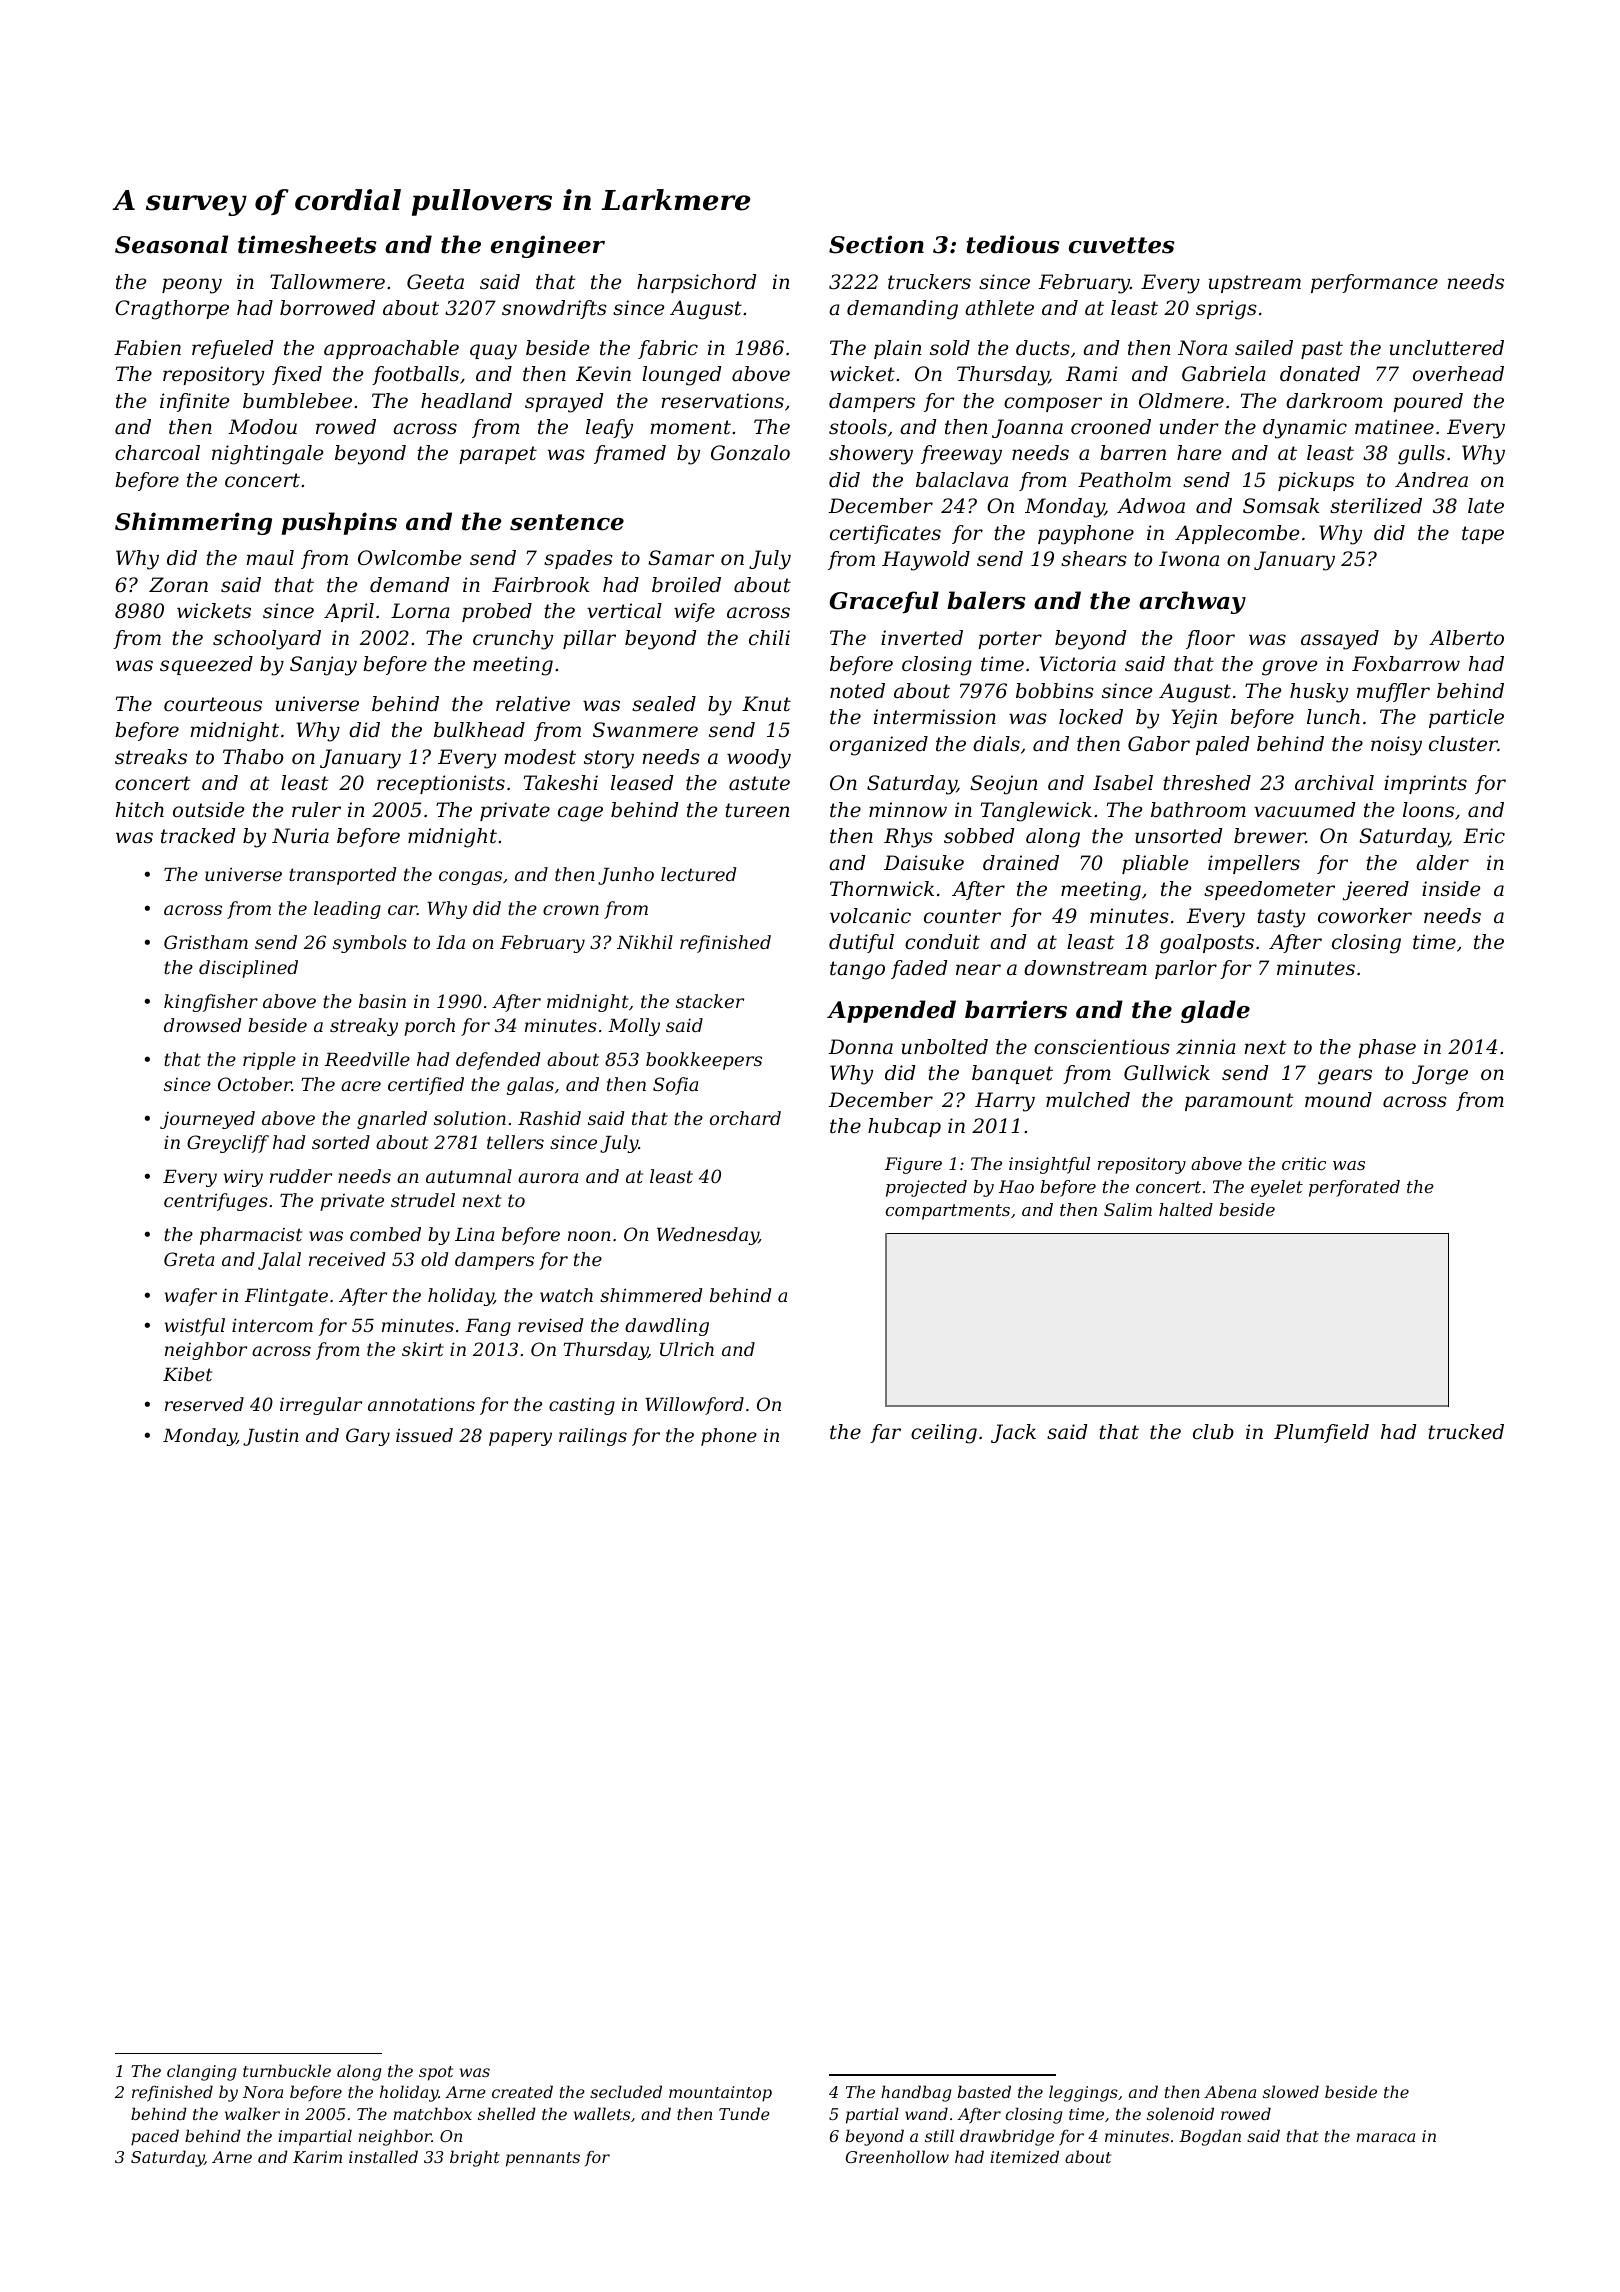 Image resolution: width=1620 pixels, height=2292 pixels. I want to click on turnbuckle, so click(287, 2070).
